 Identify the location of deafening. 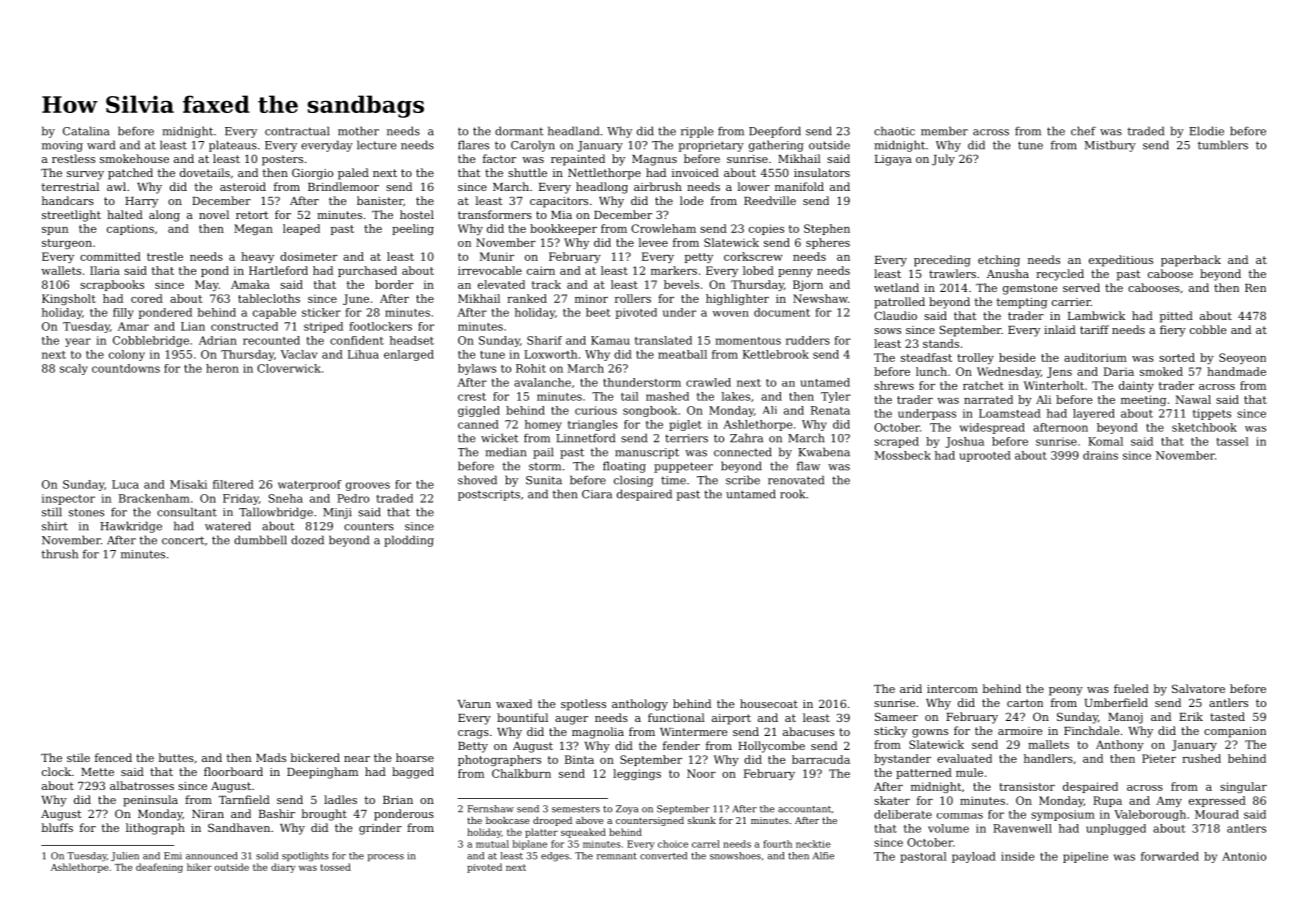
(159, 868).
